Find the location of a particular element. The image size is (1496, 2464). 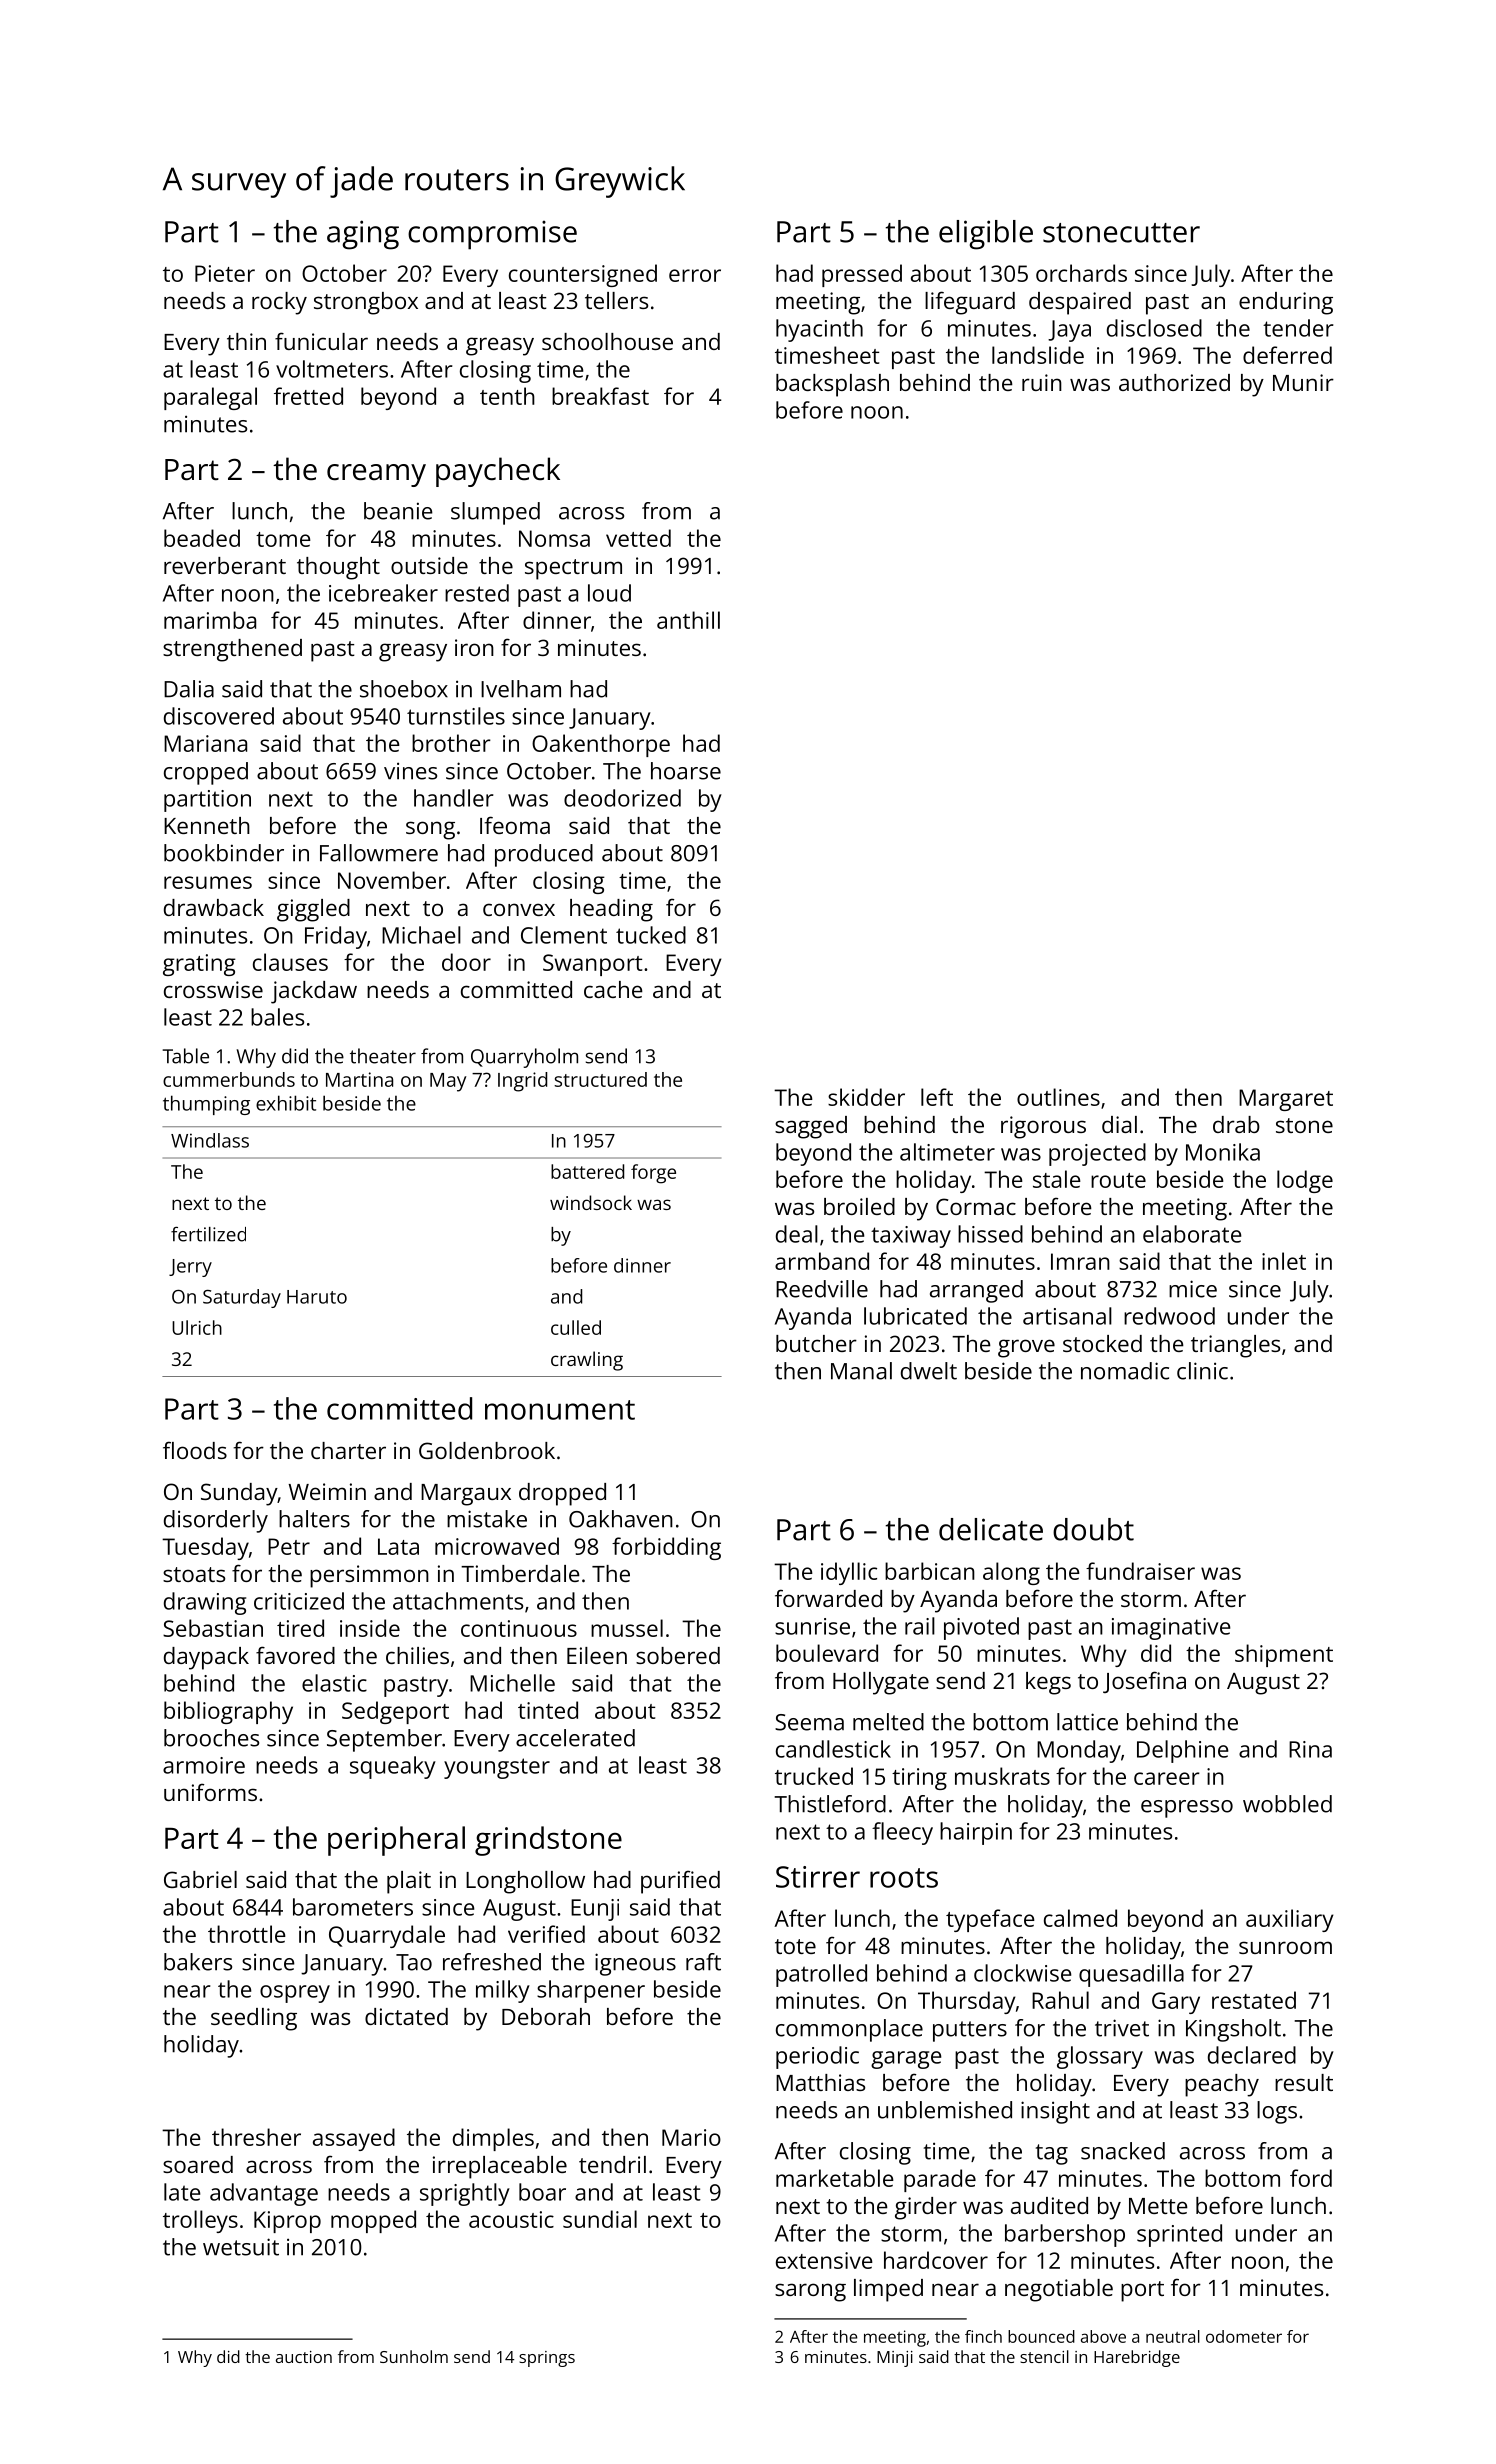

butcher is located at coordinates (816, 1343).
